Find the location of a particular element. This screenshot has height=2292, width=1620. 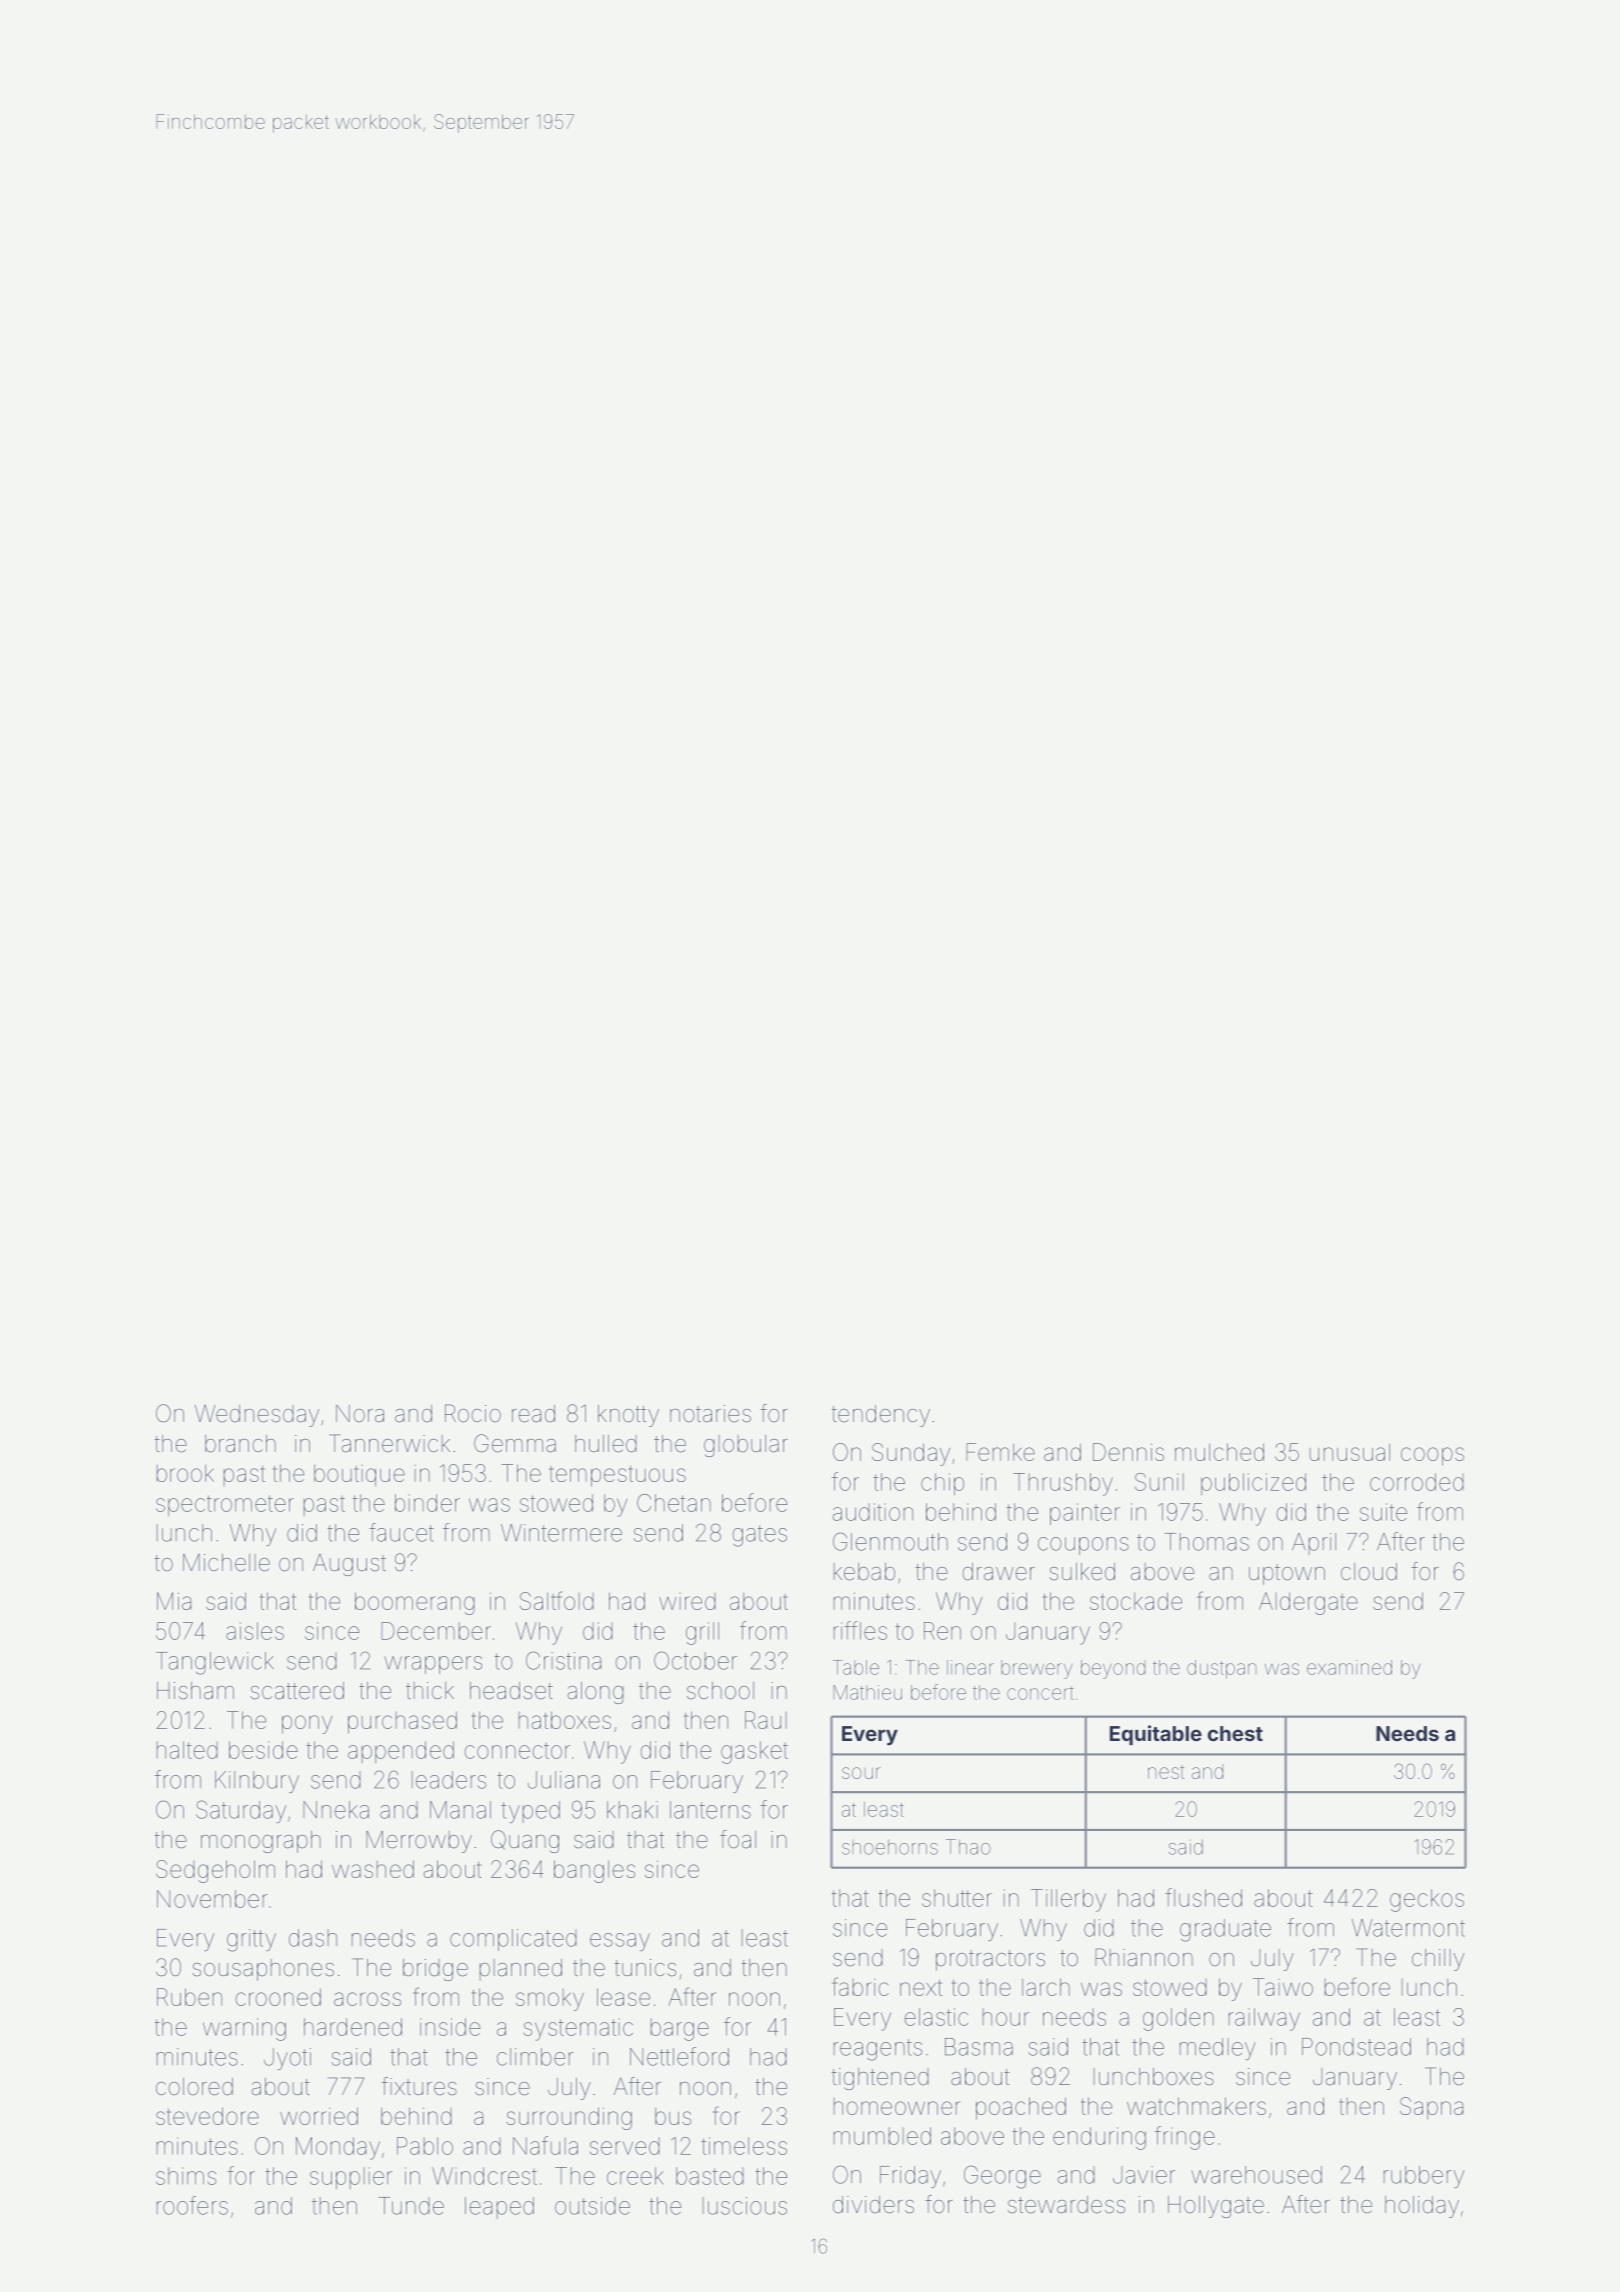

Ren is located at coordinates (942, 1631).
